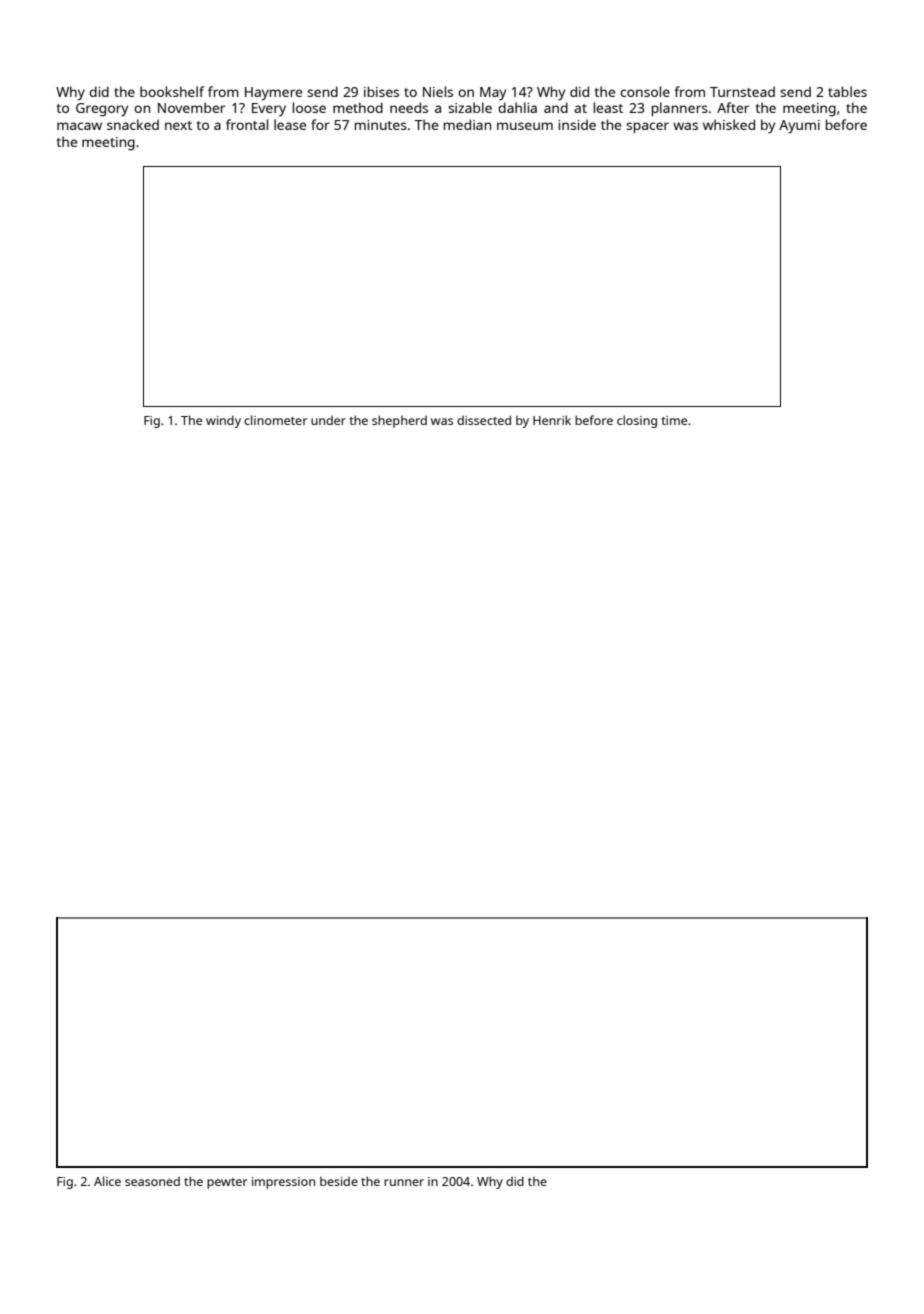  I want to click on tables, so click(847, 91).
